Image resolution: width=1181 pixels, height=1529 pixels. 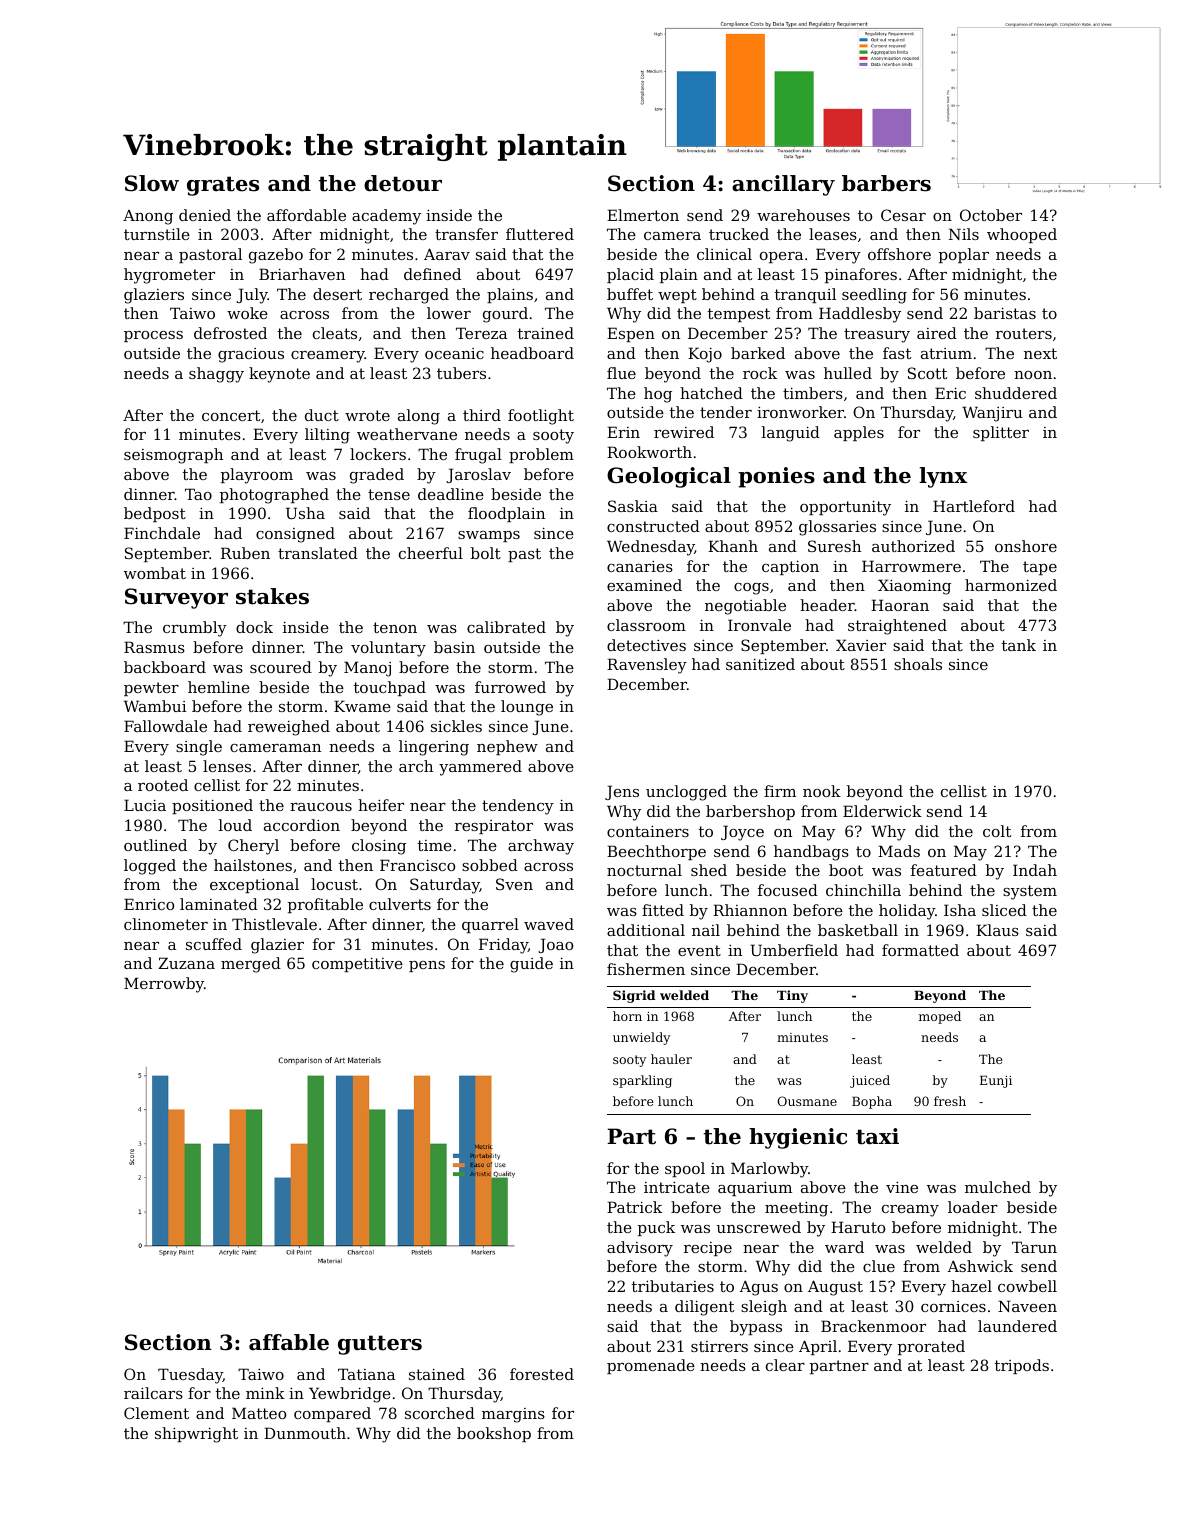 What do you see at coordinates (494, 1434) in the document?
I see `bookshop` at bounding box center [494, 1434].
